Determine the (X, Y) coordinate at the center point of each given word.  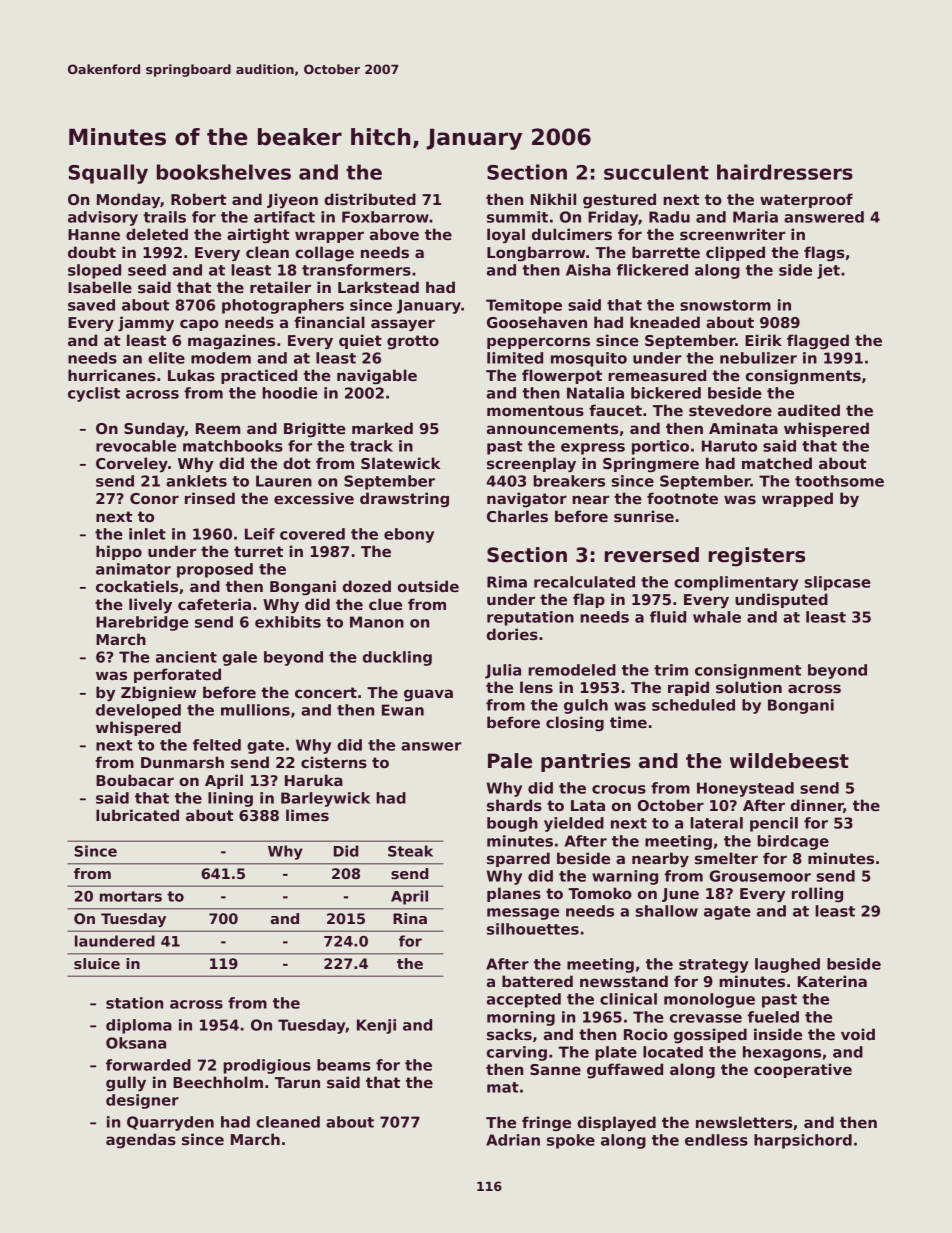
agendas (141, 1140)
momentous (535, 410)
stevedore (730, 410)
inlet (147, 534)
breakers (569, 481)
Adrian (513, 1140)
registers (757, 557)
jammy (146, 324)
